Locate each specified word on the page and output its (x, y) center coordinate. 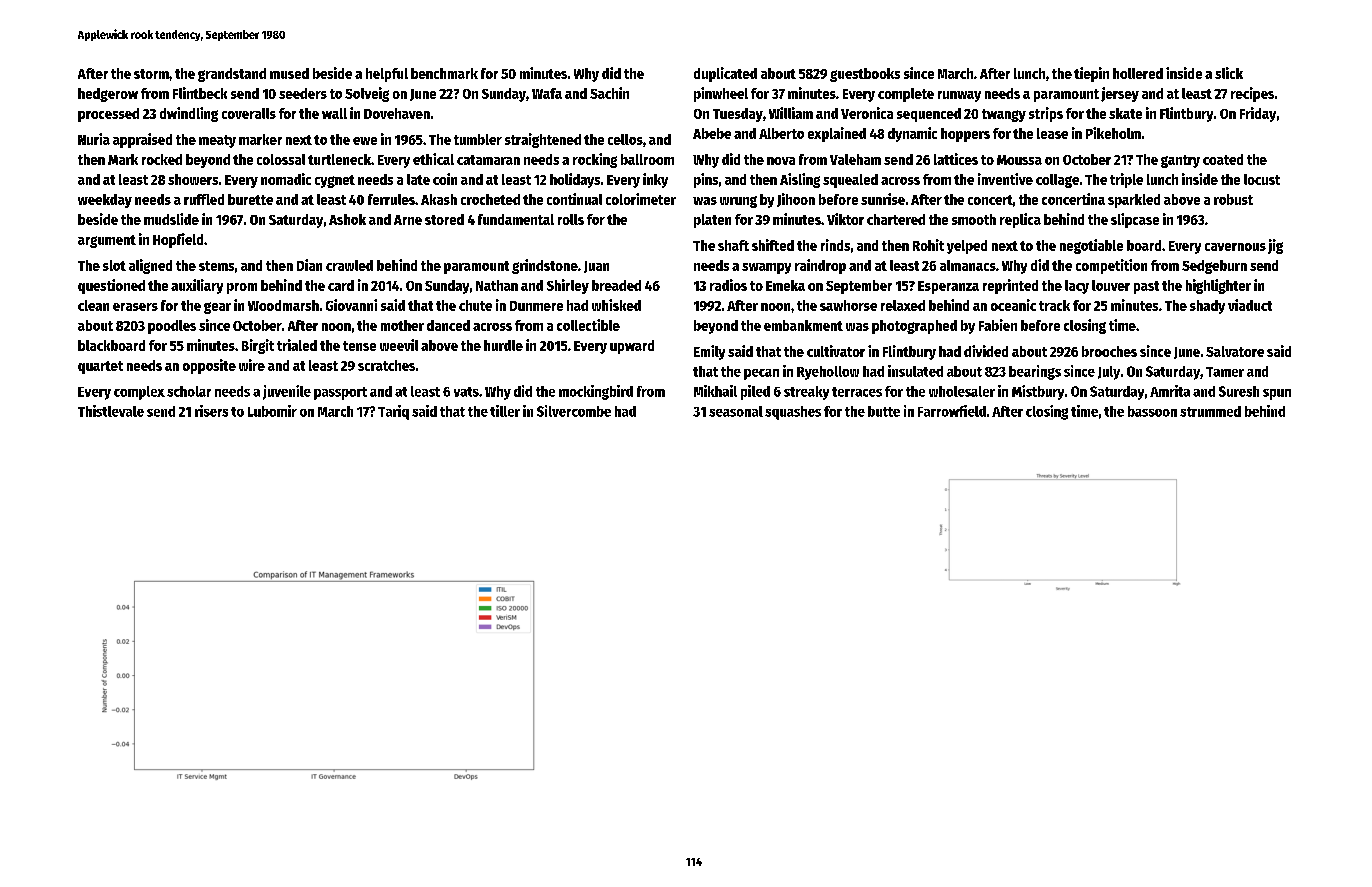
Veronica (867, 113)
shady (1207, 307)
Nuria (94, 139)
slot (114, 265)
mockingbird (596, 392)
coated (1223, 159)
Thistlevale (111, 411)
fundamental (516, 219)
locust (1262, 179)
